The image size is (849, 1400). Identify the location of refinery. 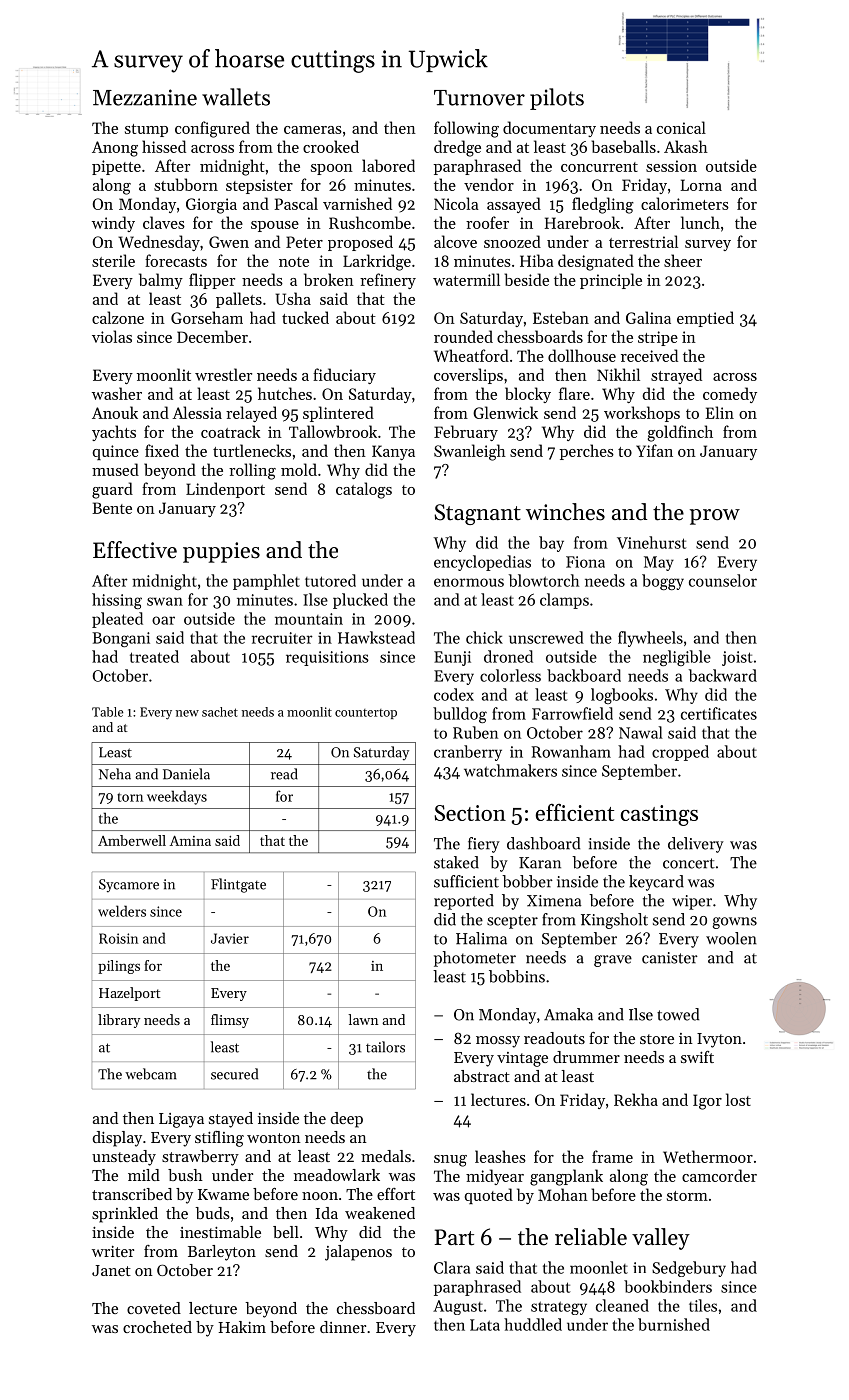
(388, 281).
